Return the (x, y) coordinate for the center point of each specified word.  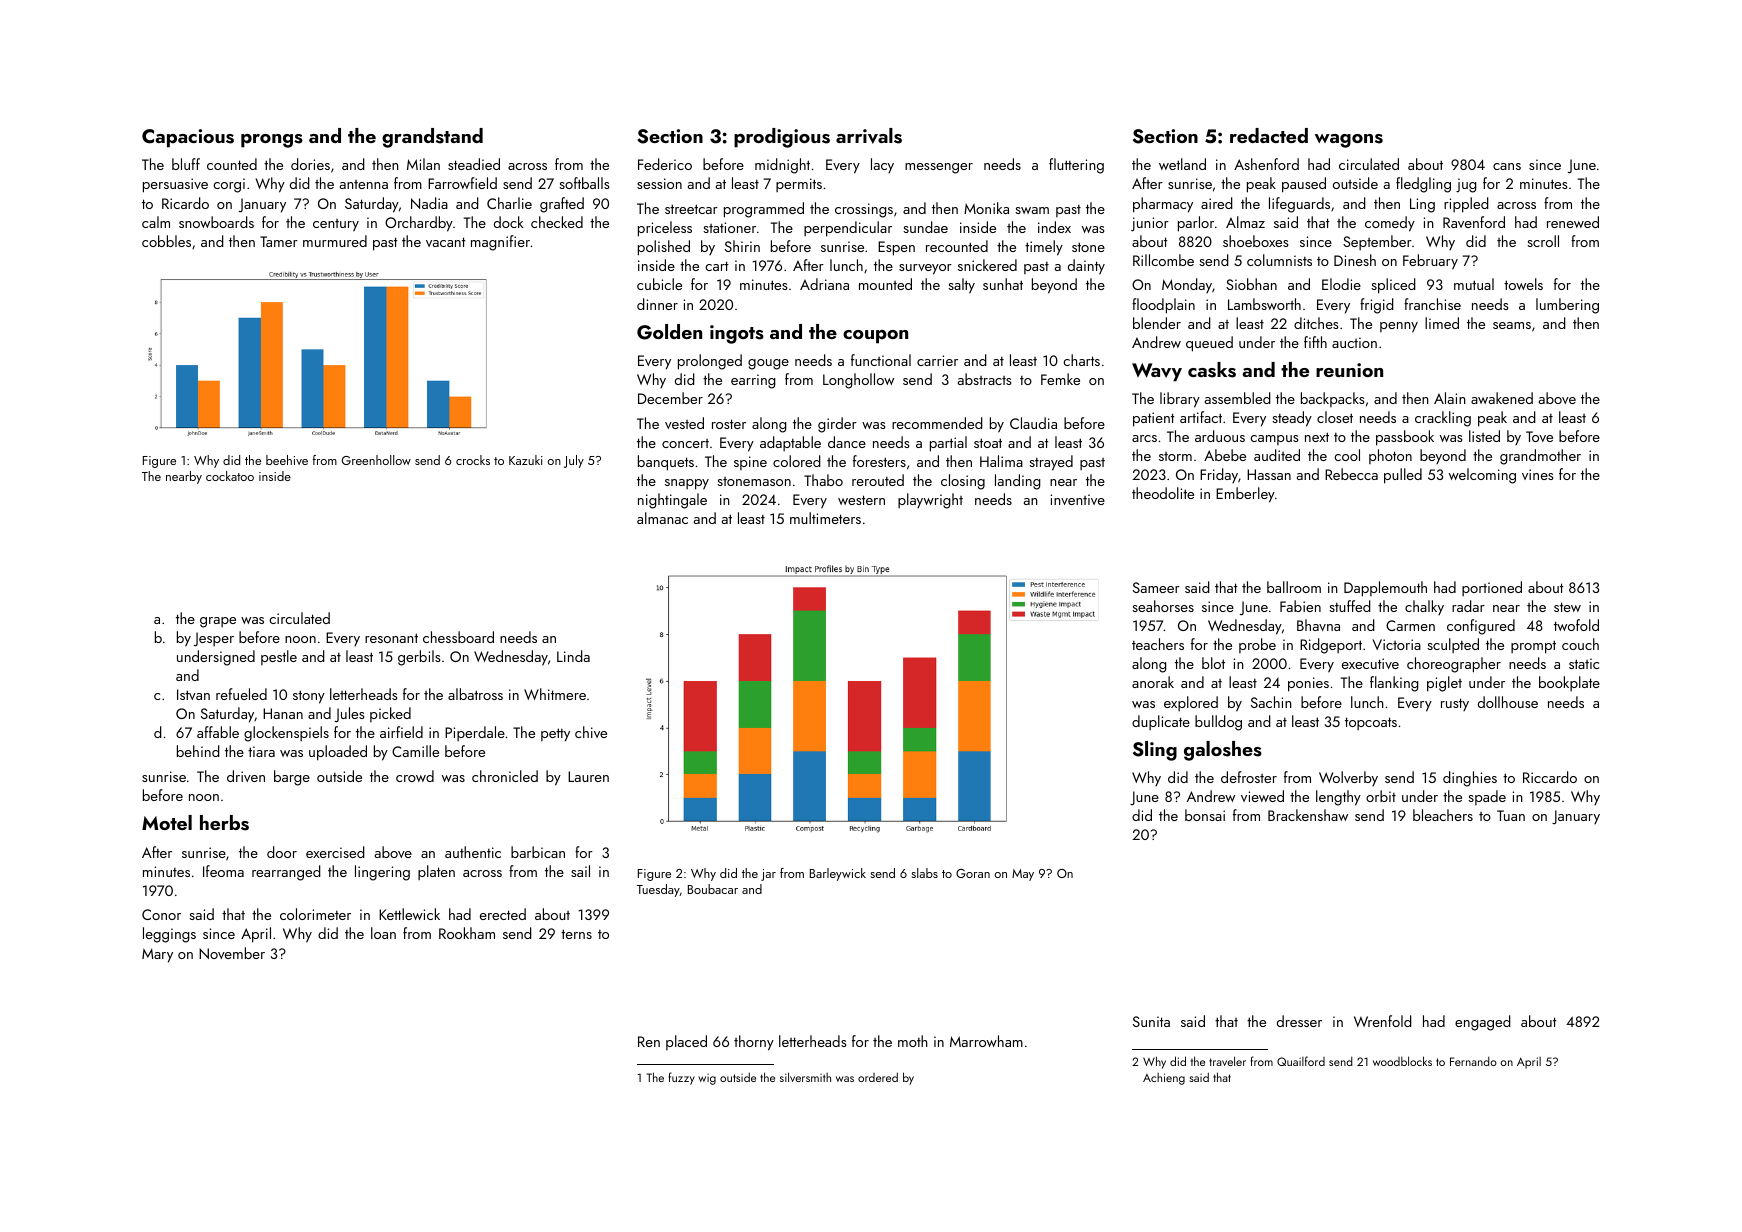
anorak (1153, 682)
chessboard (458, 637)
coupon (875, 337)
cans (1507, 166)
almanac (662, 518)
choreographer (1454, 665)
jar (768, 875)
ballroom (1294, 587)
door (282, 852)
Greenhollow (376, 460)
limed (1442, 323)
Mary (157, 955)
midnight (782, 166)
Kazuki (526, 460)
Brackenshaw (1308, 815)
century (336, 225)
